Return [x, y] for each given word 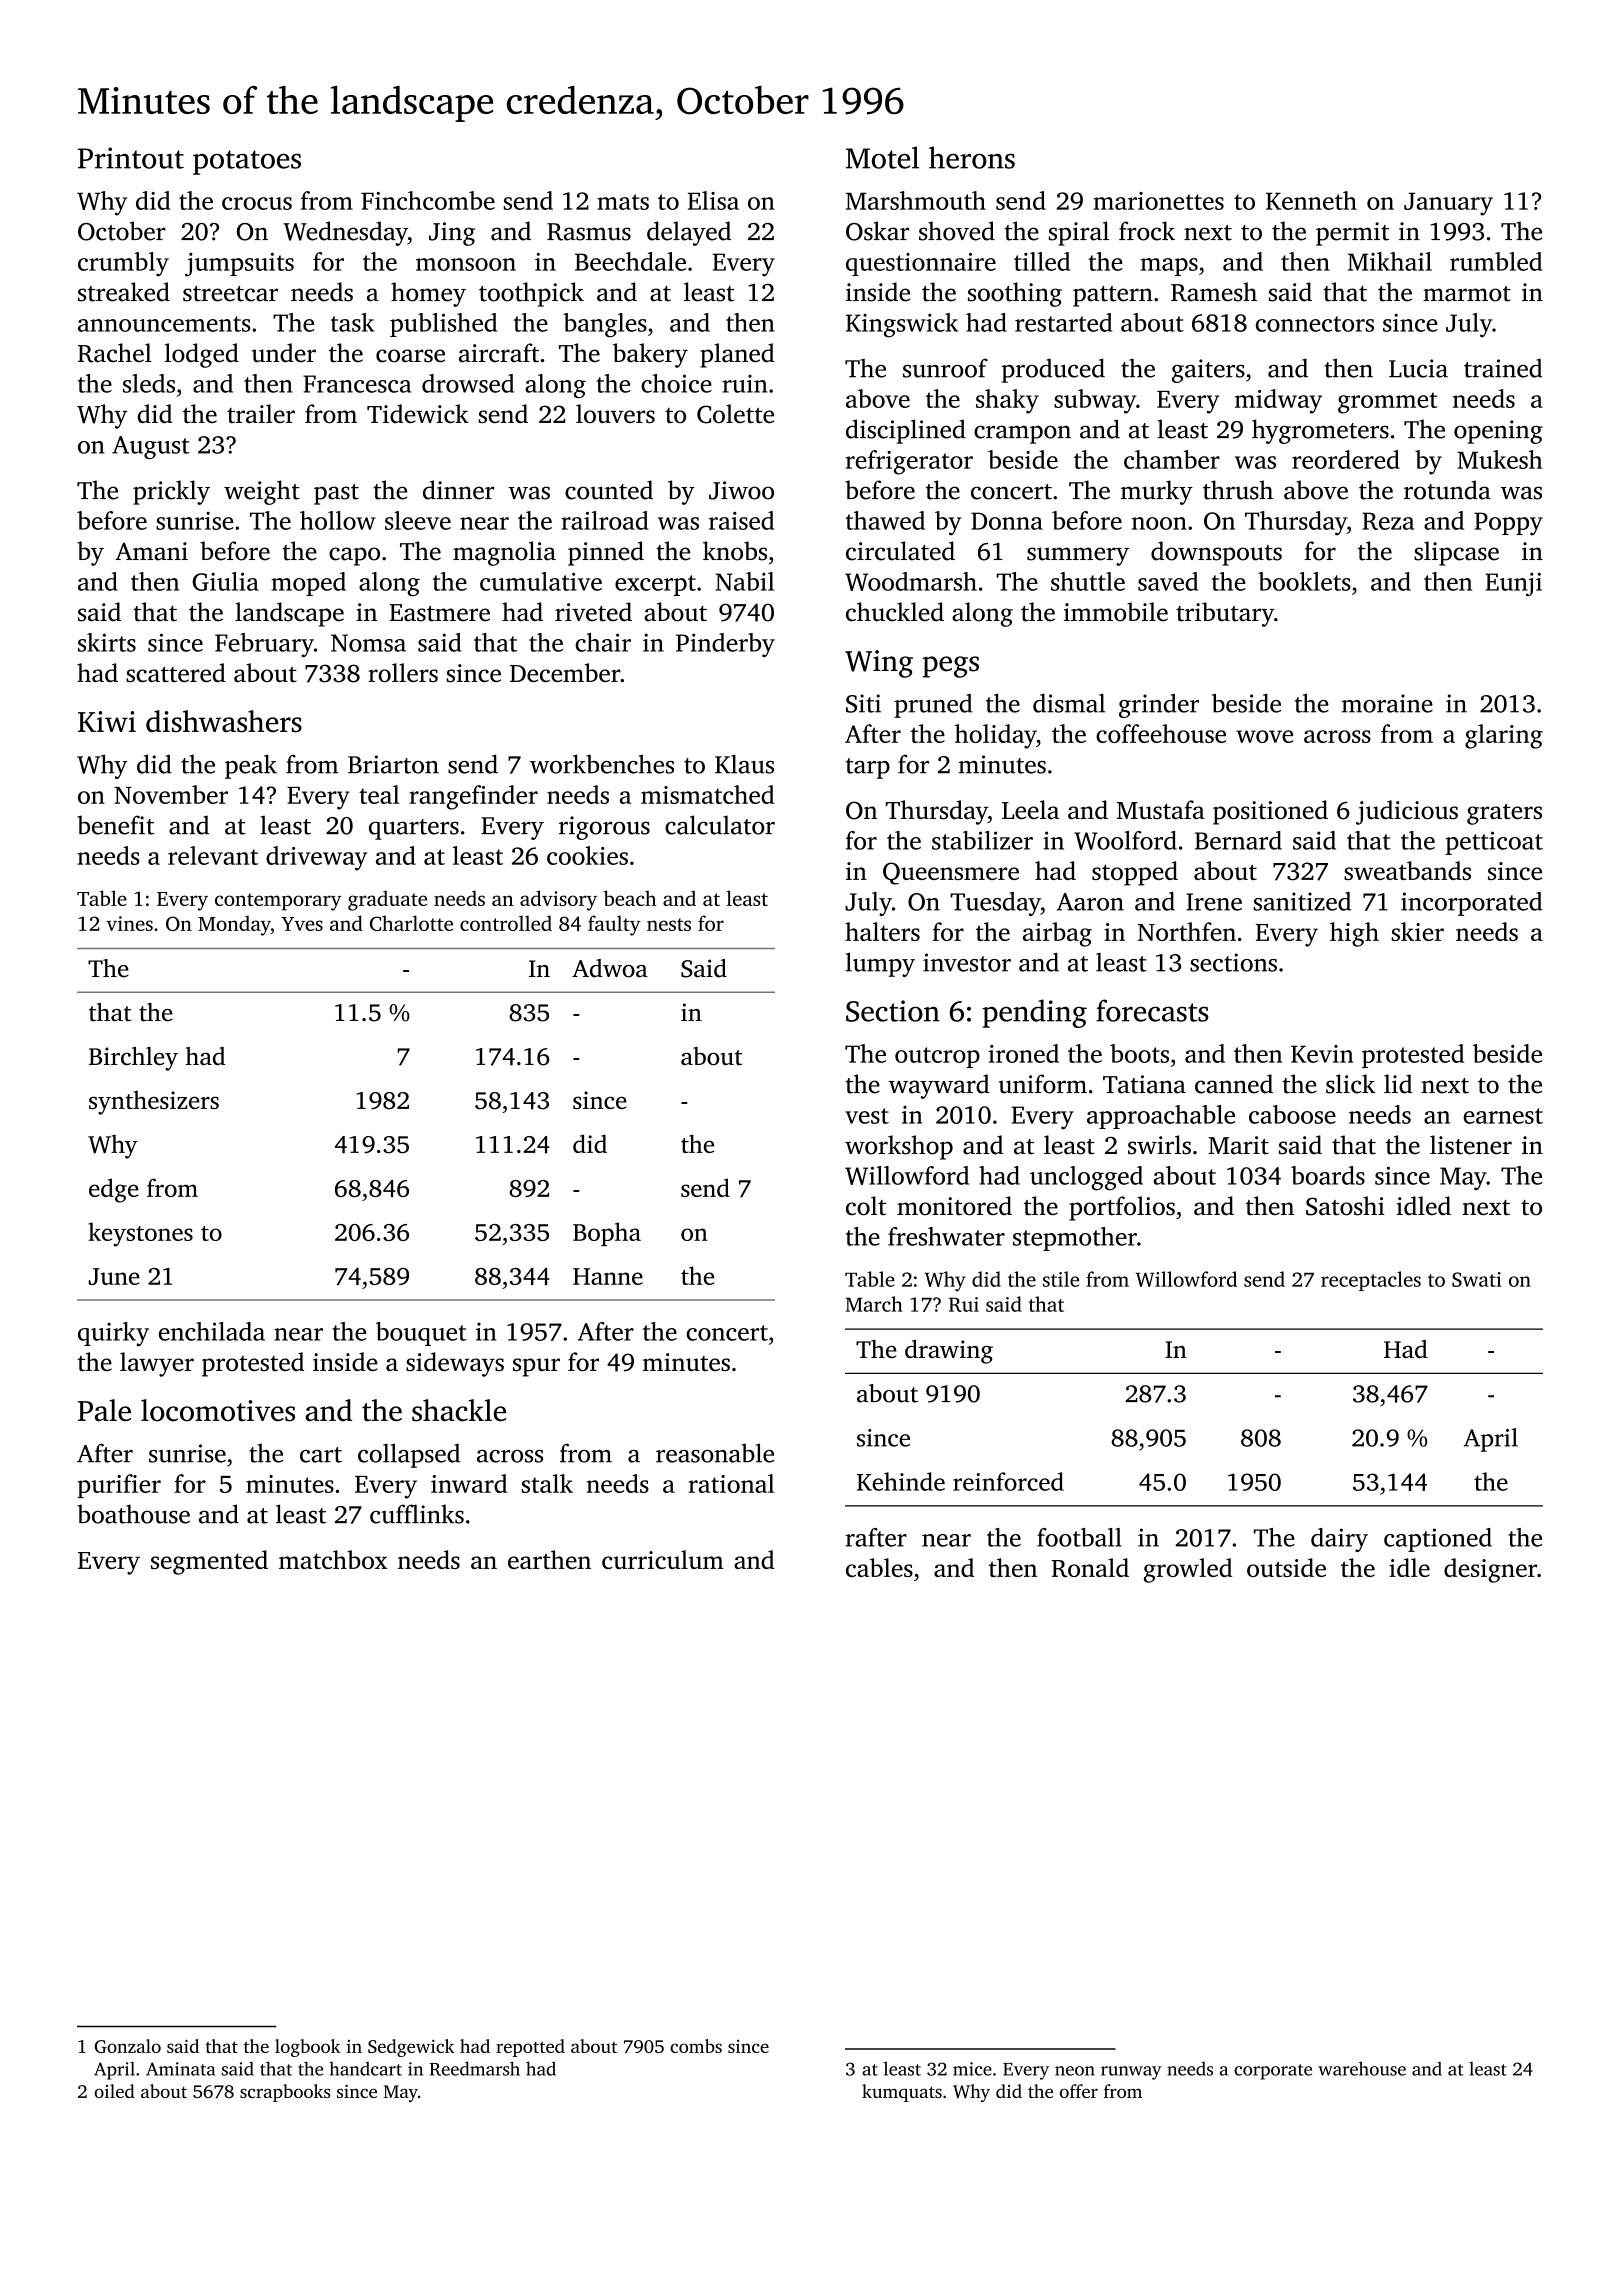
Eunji [1513, 584]
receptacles [1371, 1281]
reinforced [1008, 1481]
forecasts [1152, 1010]
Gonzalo [128, 2046]
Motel [882, 157]
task [352, 322]
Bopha [607, 1234]
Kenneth [1311, 200]
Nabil [744, 581]
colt [866, 1206]
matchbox [333, 1559]
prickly [171, 492]
